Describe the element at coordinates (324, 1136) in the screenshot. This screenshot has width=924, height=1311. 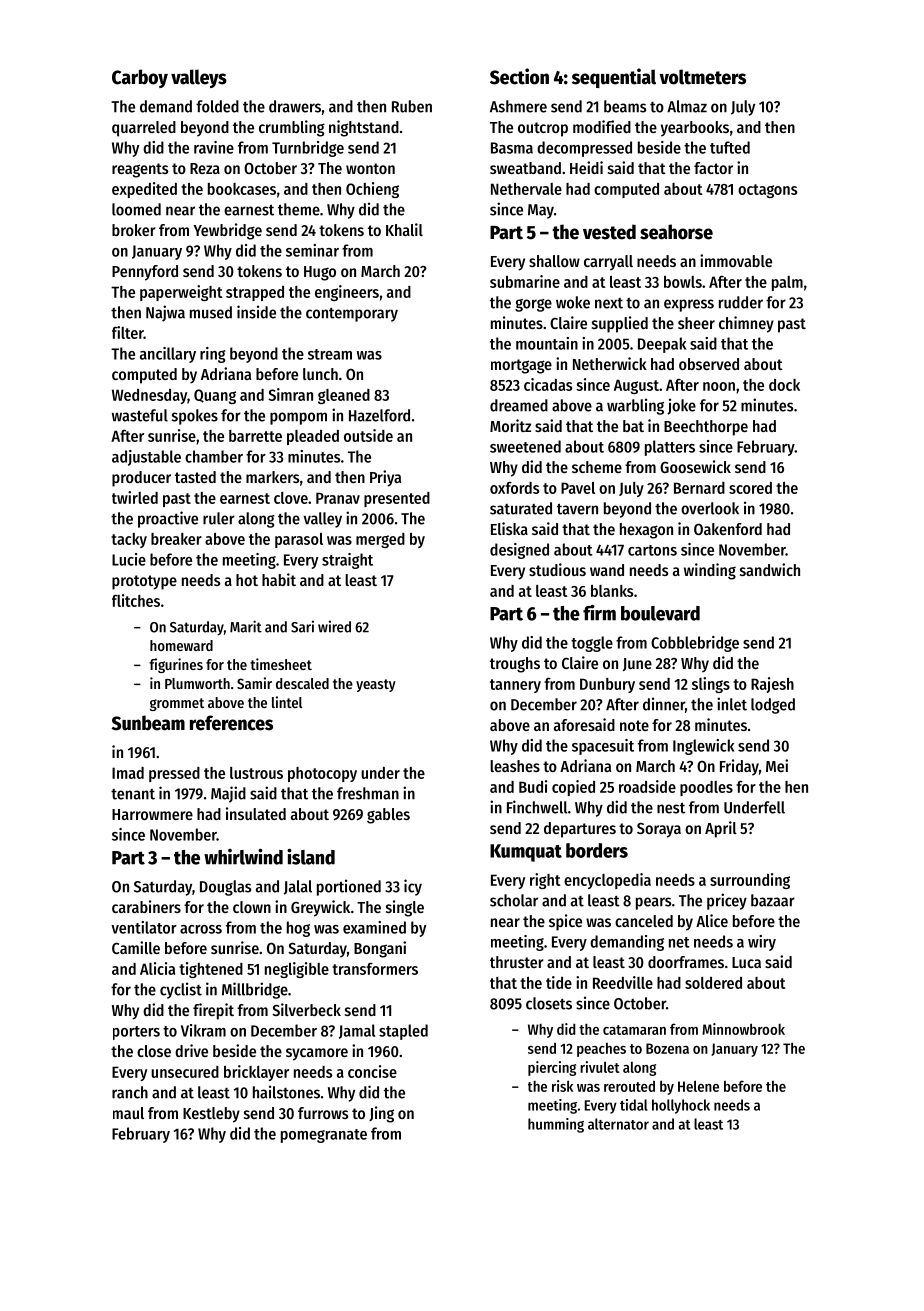
I see `pomegranate` at that location.
